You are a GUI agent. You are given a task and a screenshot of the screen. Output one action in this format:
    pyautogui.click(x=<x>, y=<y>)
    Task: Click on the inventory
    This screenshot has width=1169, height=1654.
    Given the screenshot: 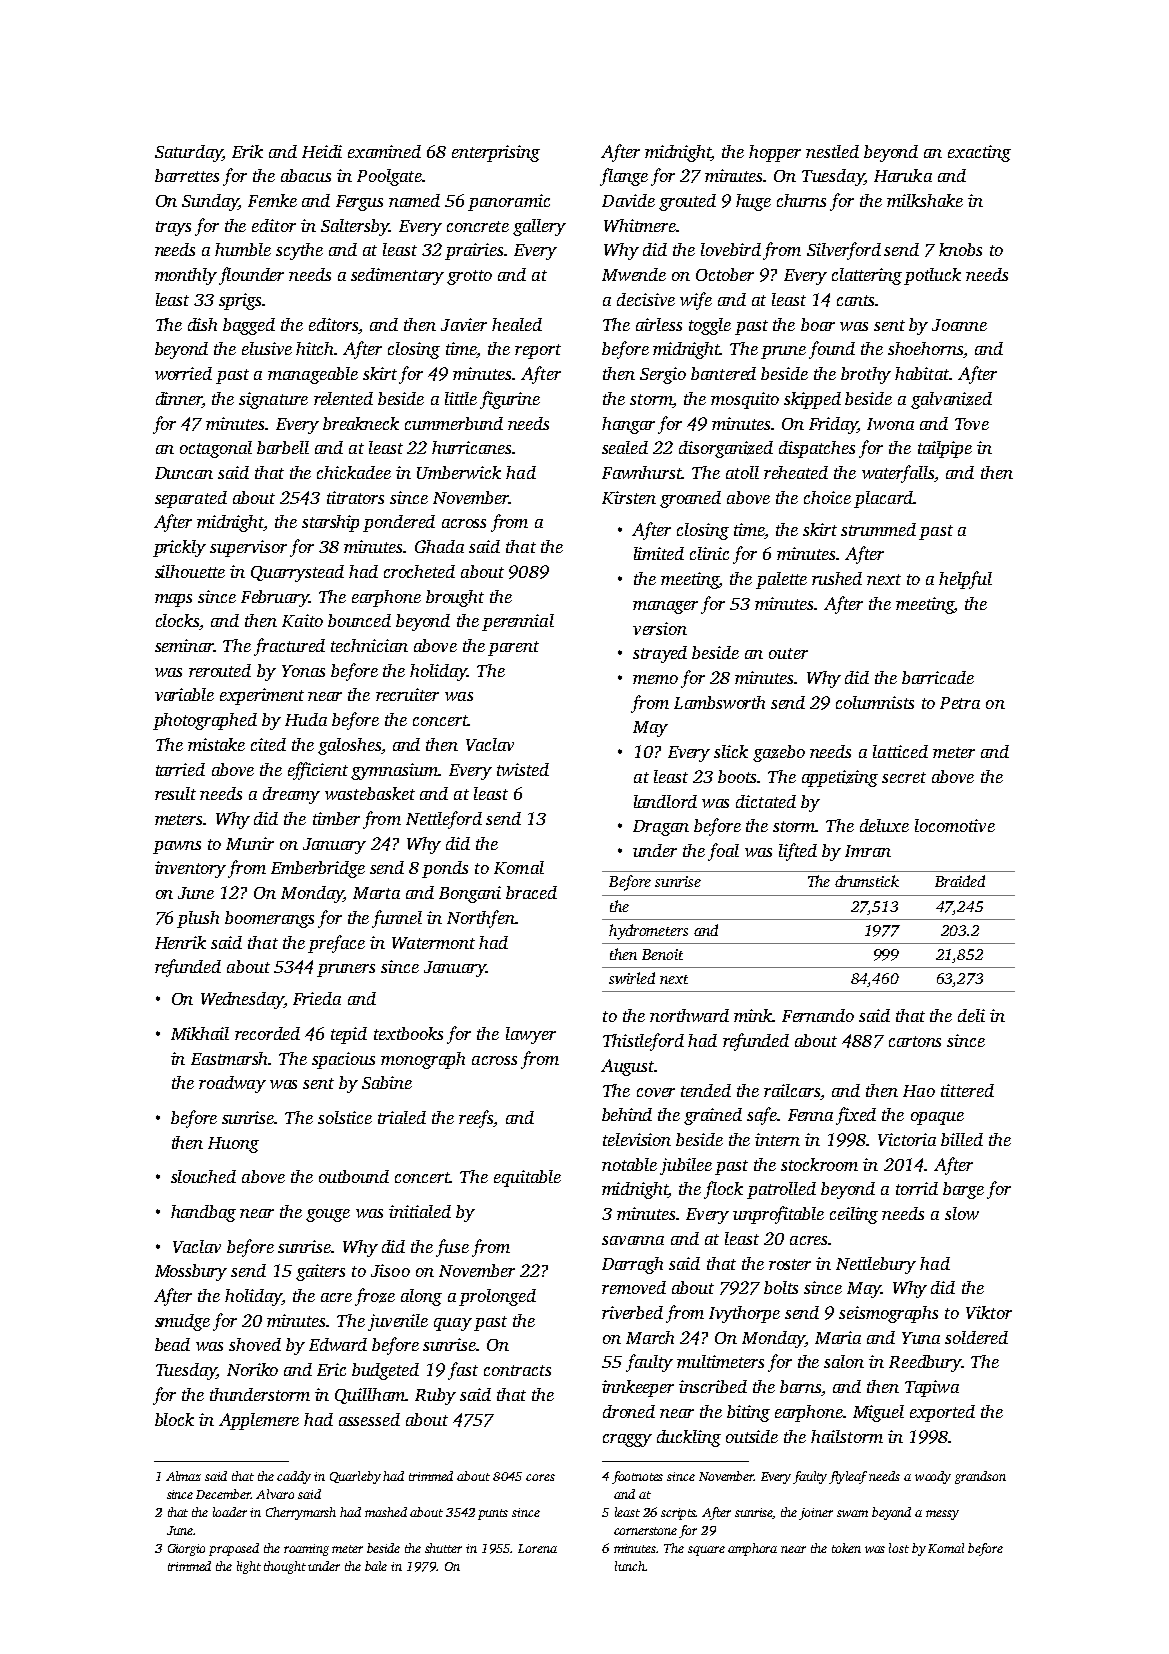 What is the action you would take?
    pyautogui.click(x=190, y=869)
